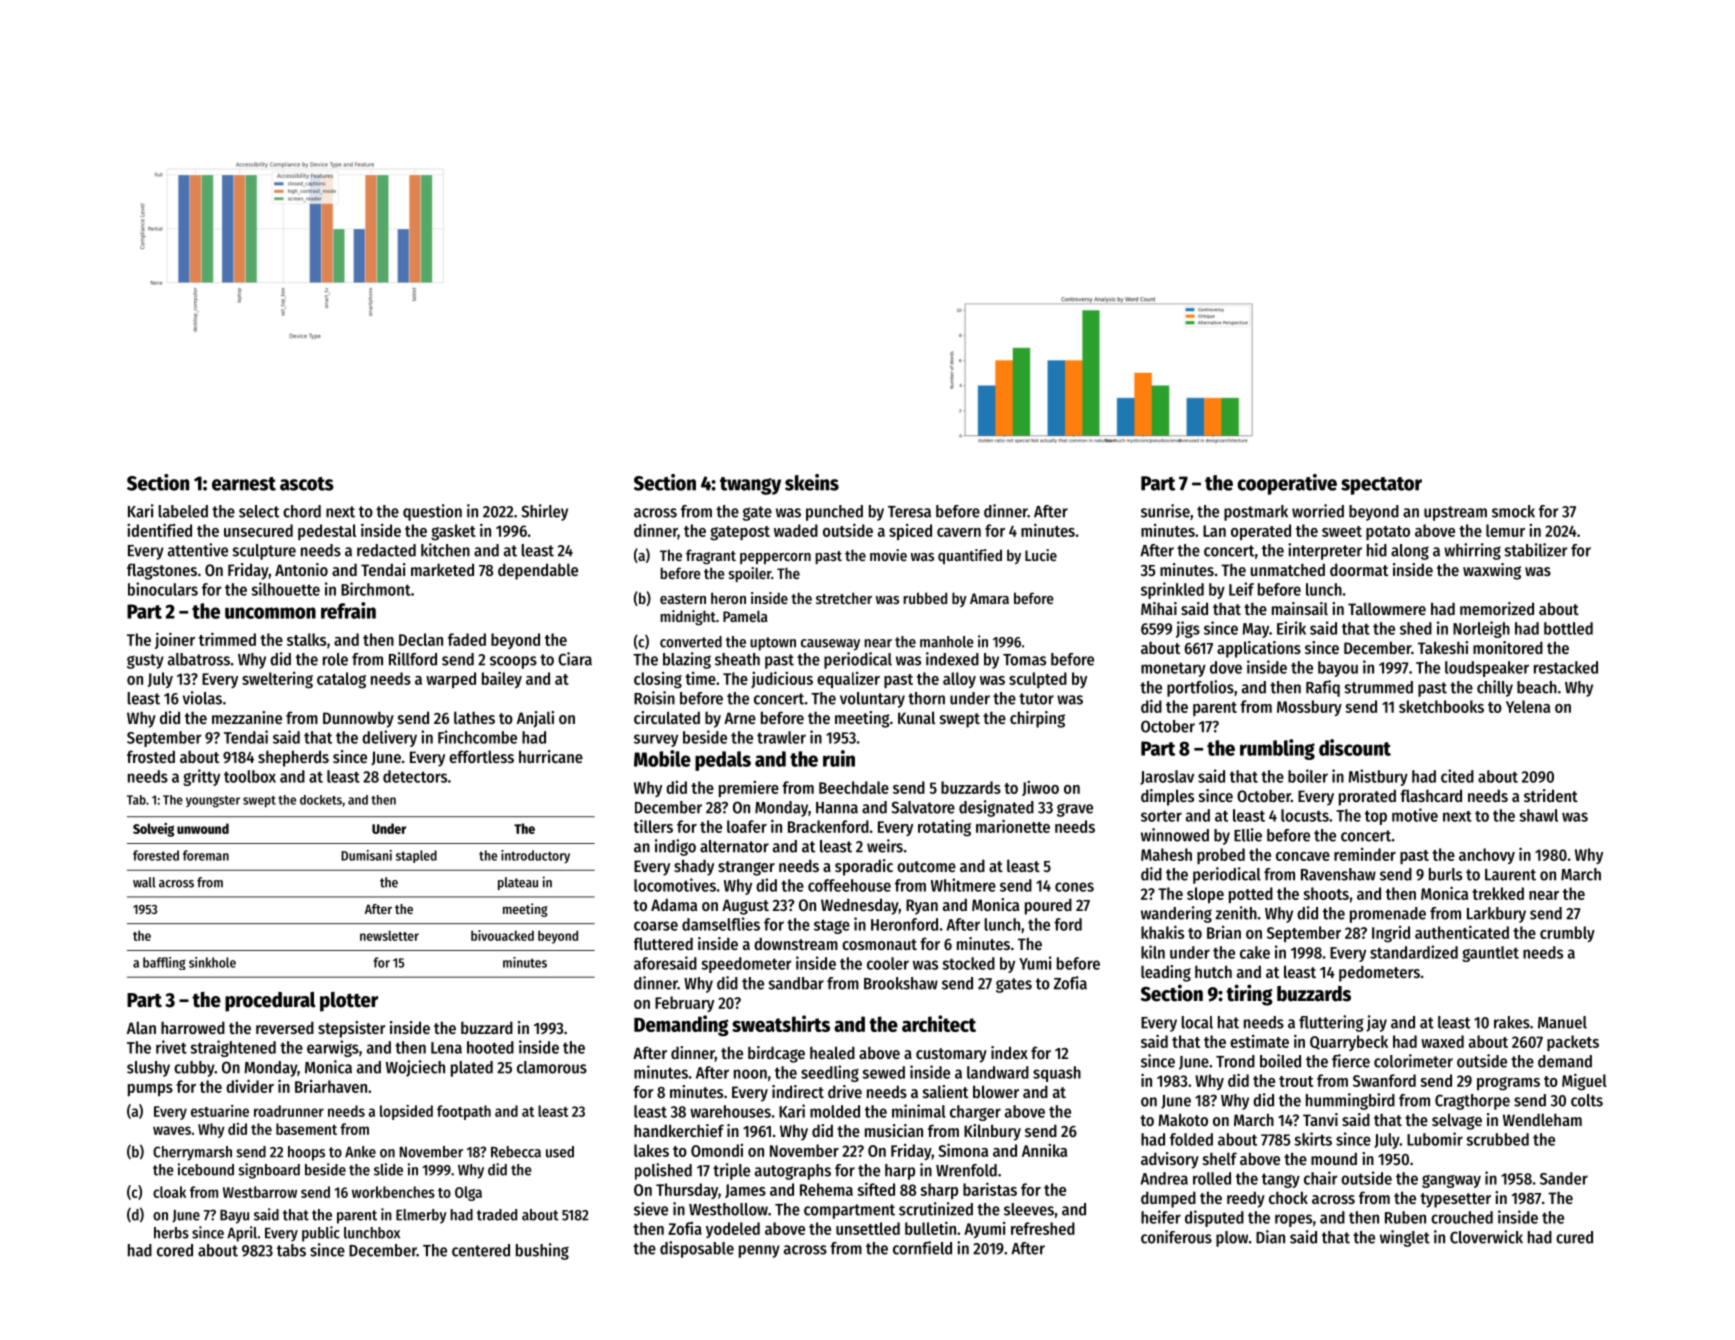  Describe the element at coordinates (1303, 856) in the screenshot. I see `concave` at that location.
